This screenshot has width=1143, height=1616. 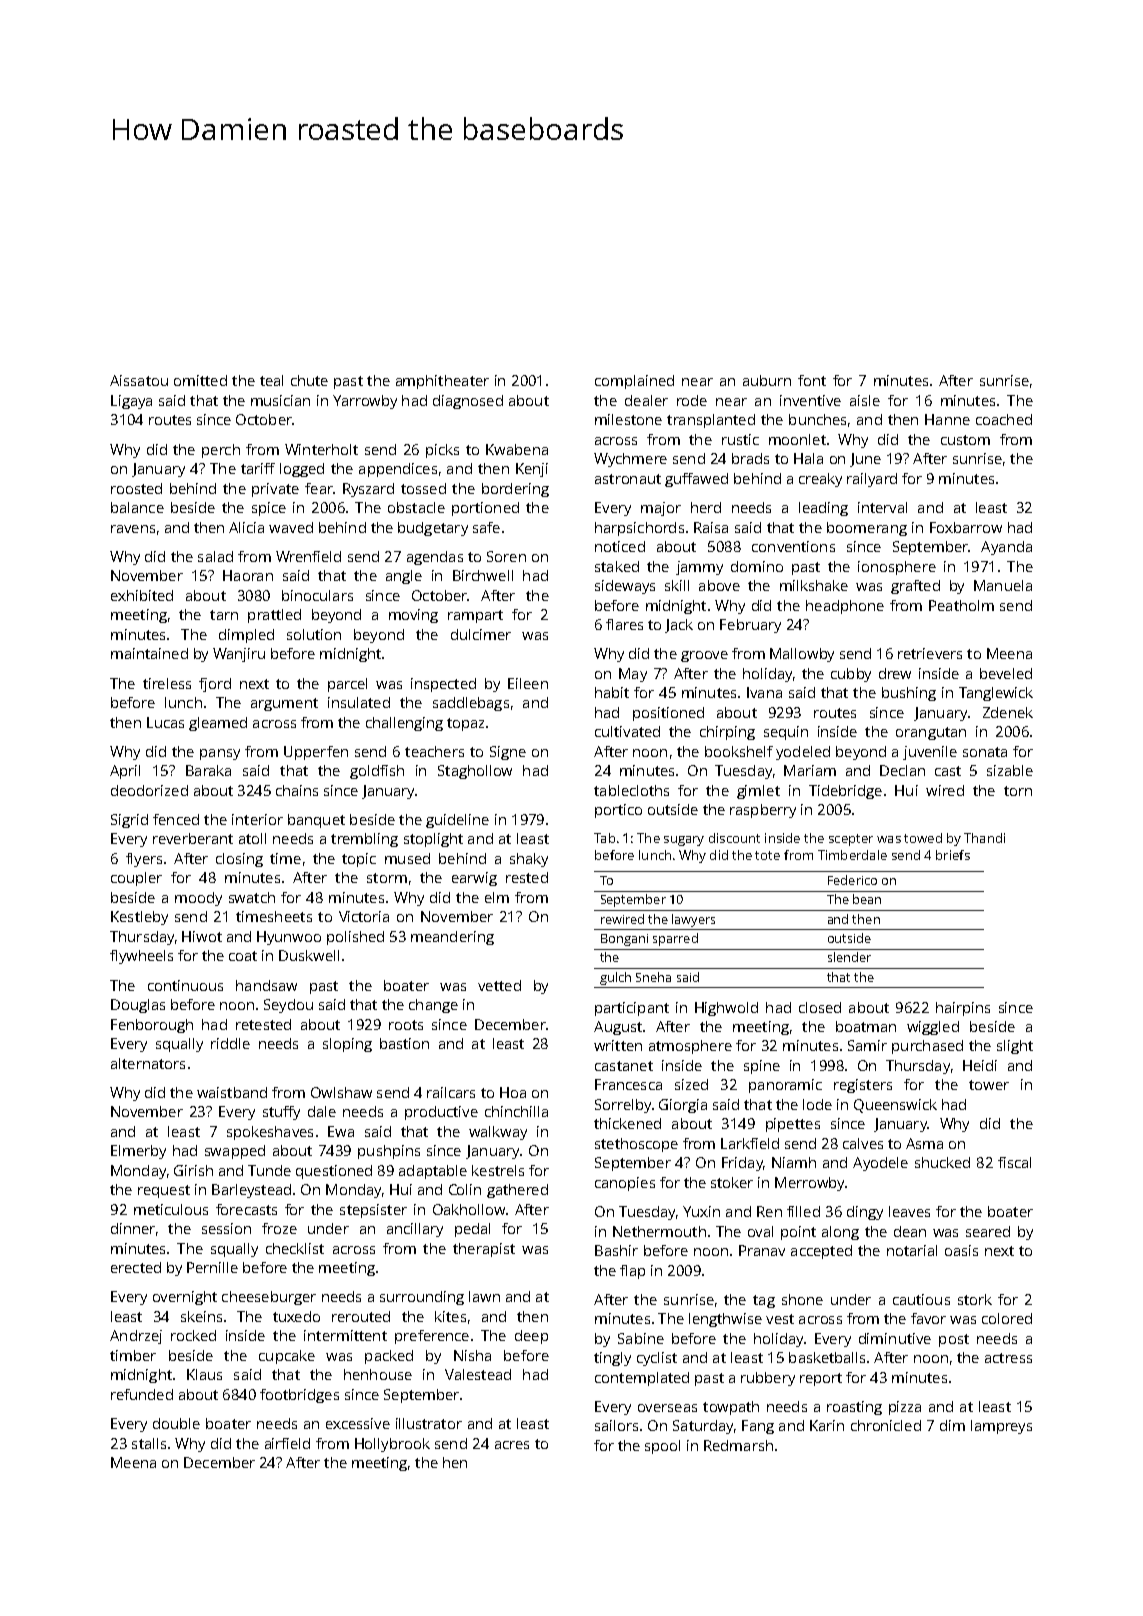 I want to click on private, so click(x=275, y=490).
